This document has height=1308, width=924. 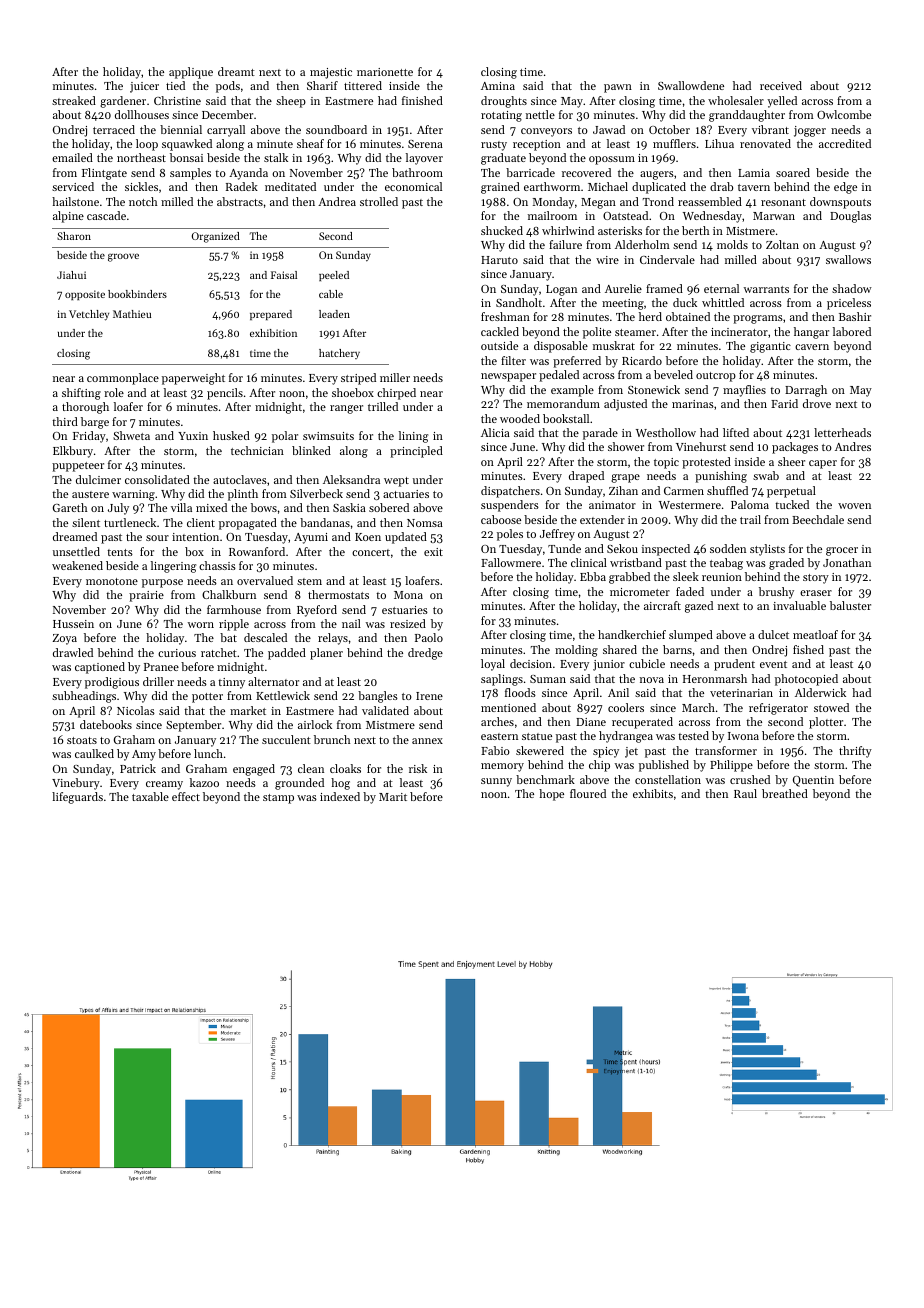 What do you see at coordinates (371, 552) in the document?
I see `concert` at bounding box center [371, 552].
